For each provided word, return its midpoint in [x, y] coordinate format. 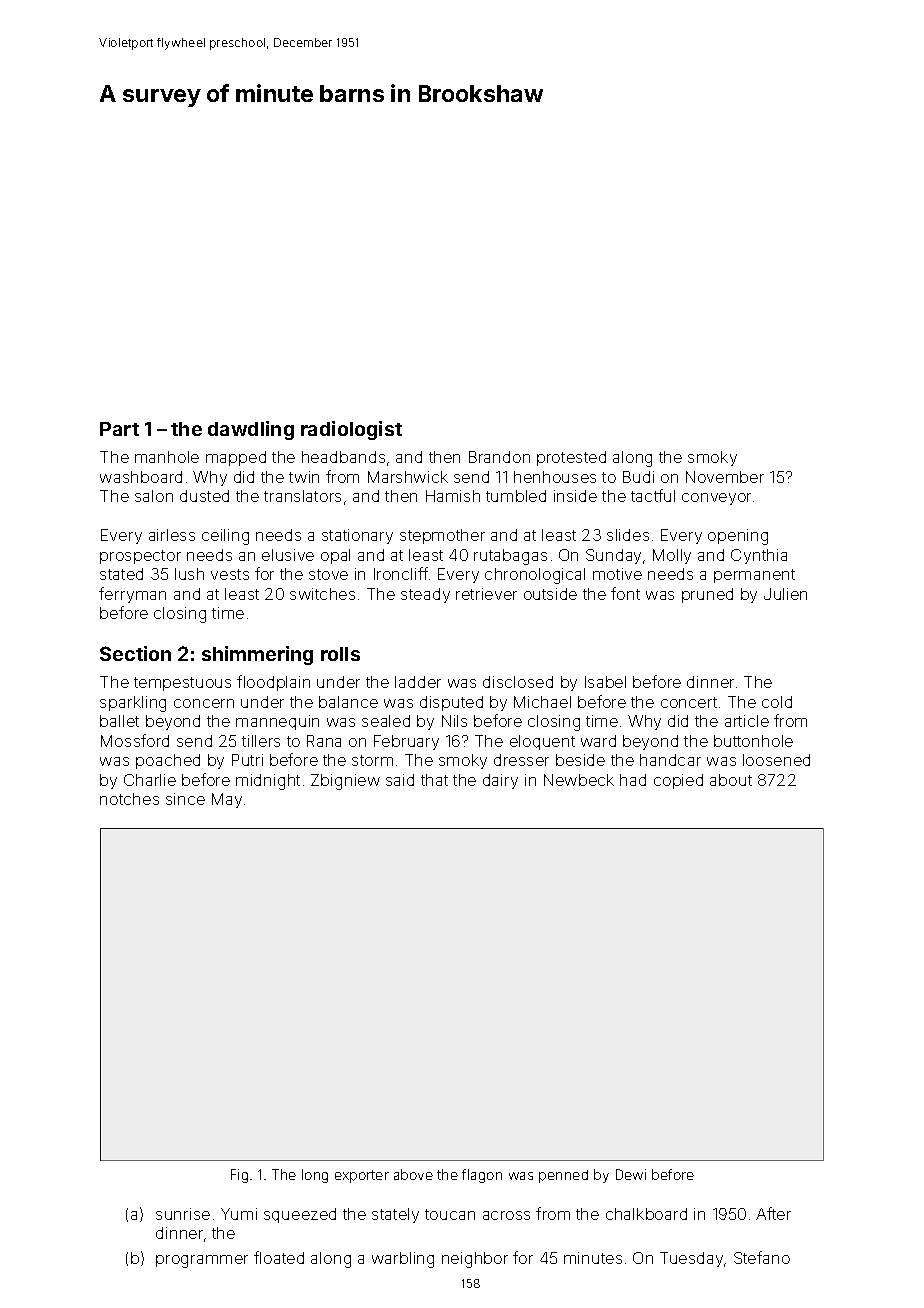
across [506, 1215]
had [633, 780]
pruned [707, 595]
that [434, 780]
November [725, 477]
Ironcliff [401, 573]
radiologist [351, 430]
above [413, 1174]
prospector [140, 557]
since [185, 799]
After [773, 1213]
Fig [239, 1176]
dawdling [251, 430]
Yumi [239, 1214]
